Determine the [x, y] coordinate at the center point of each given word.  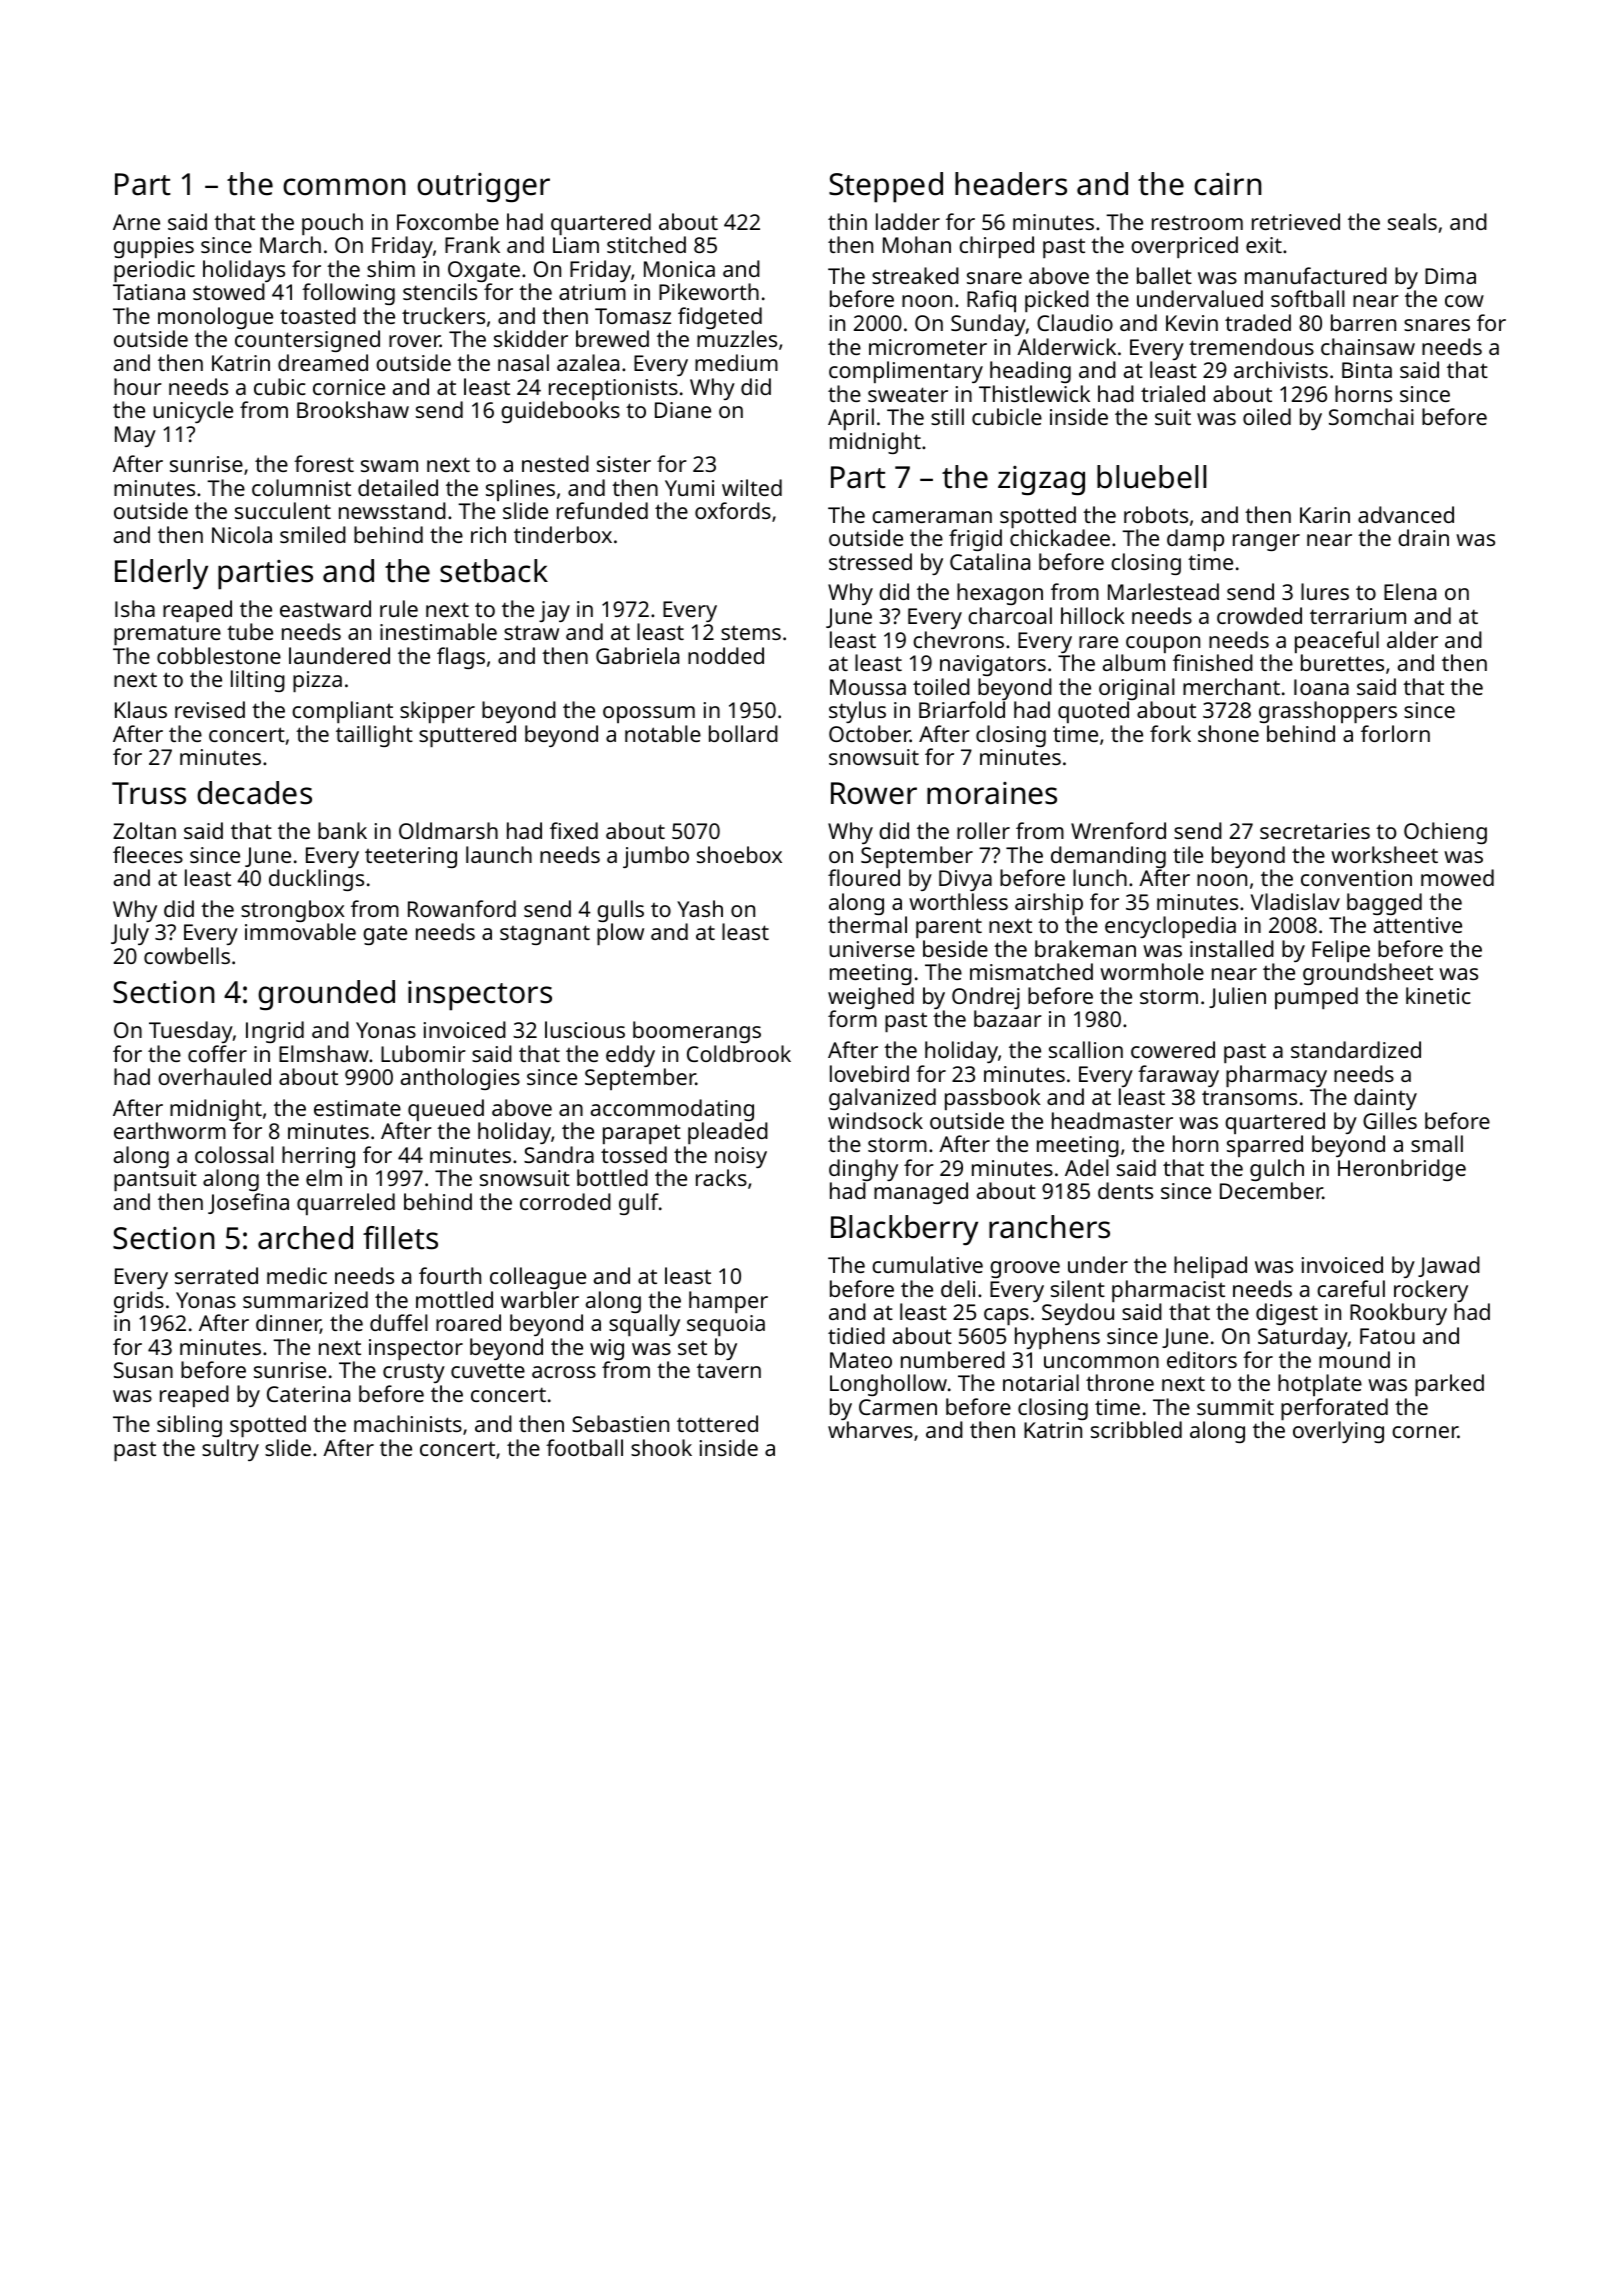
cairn [1228, 184]
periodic [154, 271]
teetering [411, 857]
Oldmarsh [448, 830]
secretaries [1315, 831]
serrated [216, 1275]
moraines [992, 793]
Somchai [1371, 416]
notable [663, 733]
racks [721, 1177]
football [584, 1447]
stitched [646, 244]
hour [138, 386]
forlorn [1395, 733]
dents [1125, 1190]
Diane [683, 410]
